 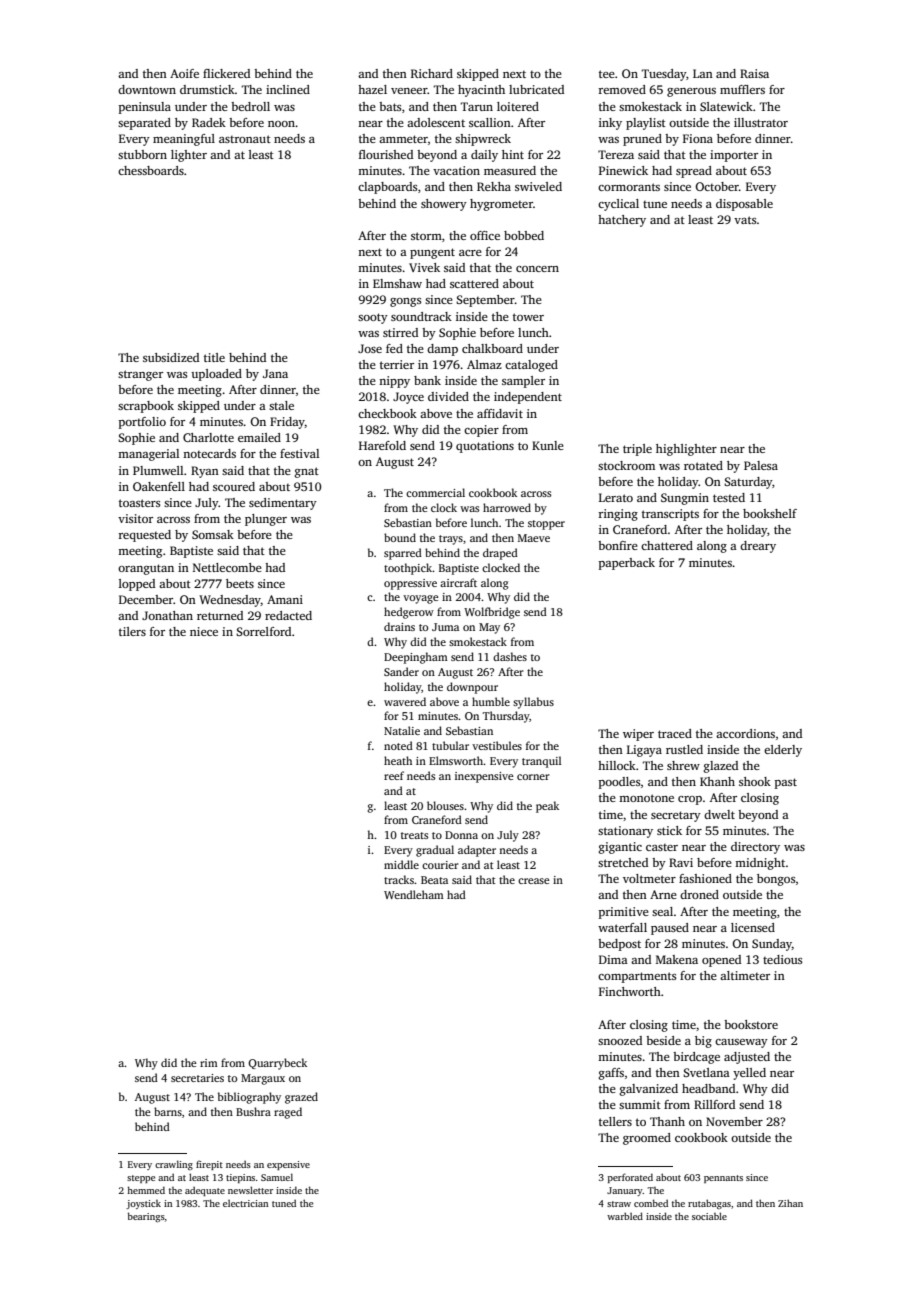 I want to click on Donna, so click(x=461, y=835).
